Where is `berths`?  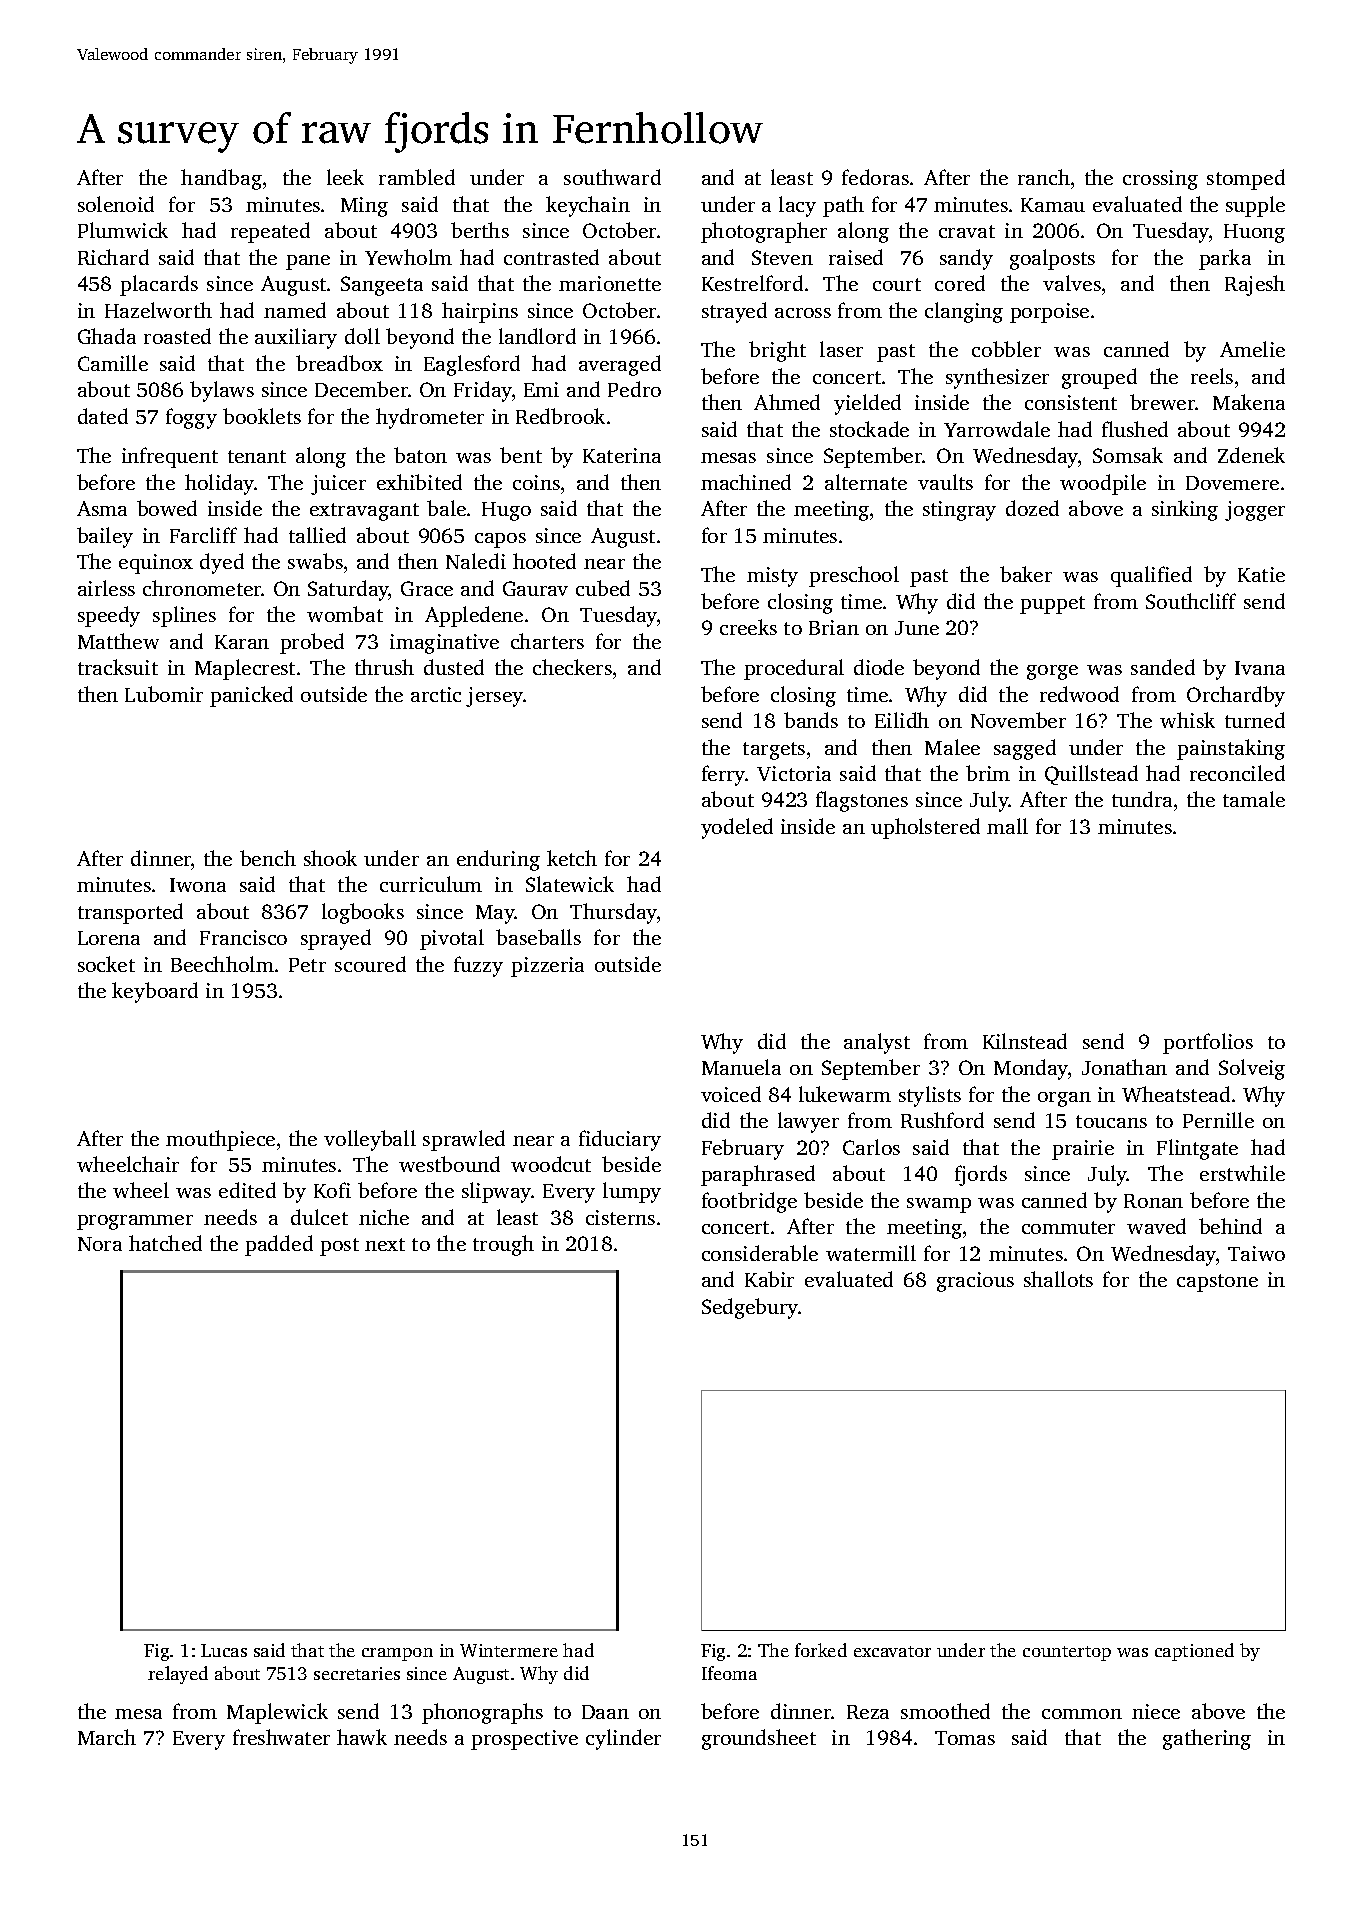 berths is located at coordinates (480, 230).
